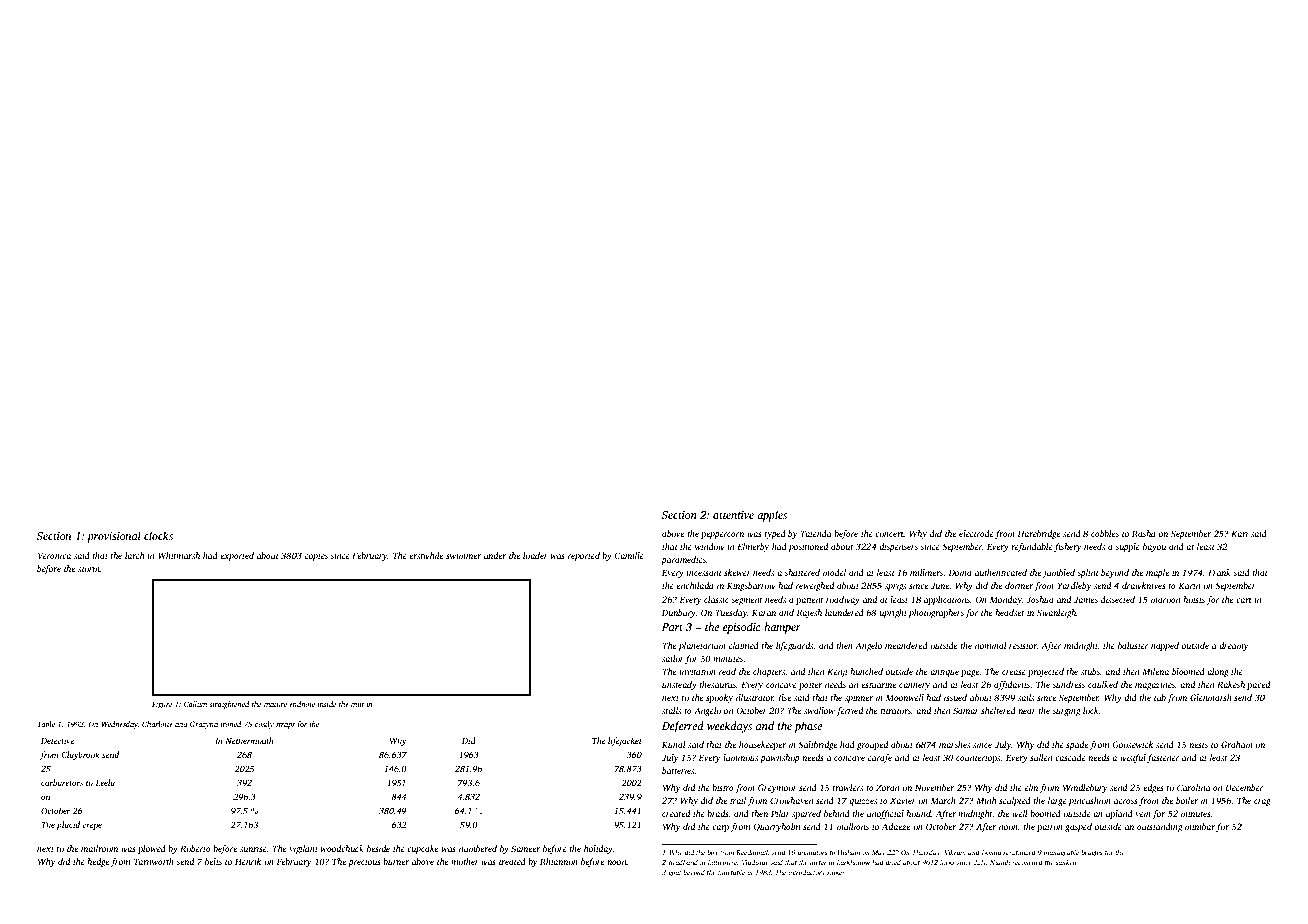 The height and width of the screenshot is (924, 1308). Describe the element at coordinates (741, 628) in the screenshot. I see `episodic` at that location.
